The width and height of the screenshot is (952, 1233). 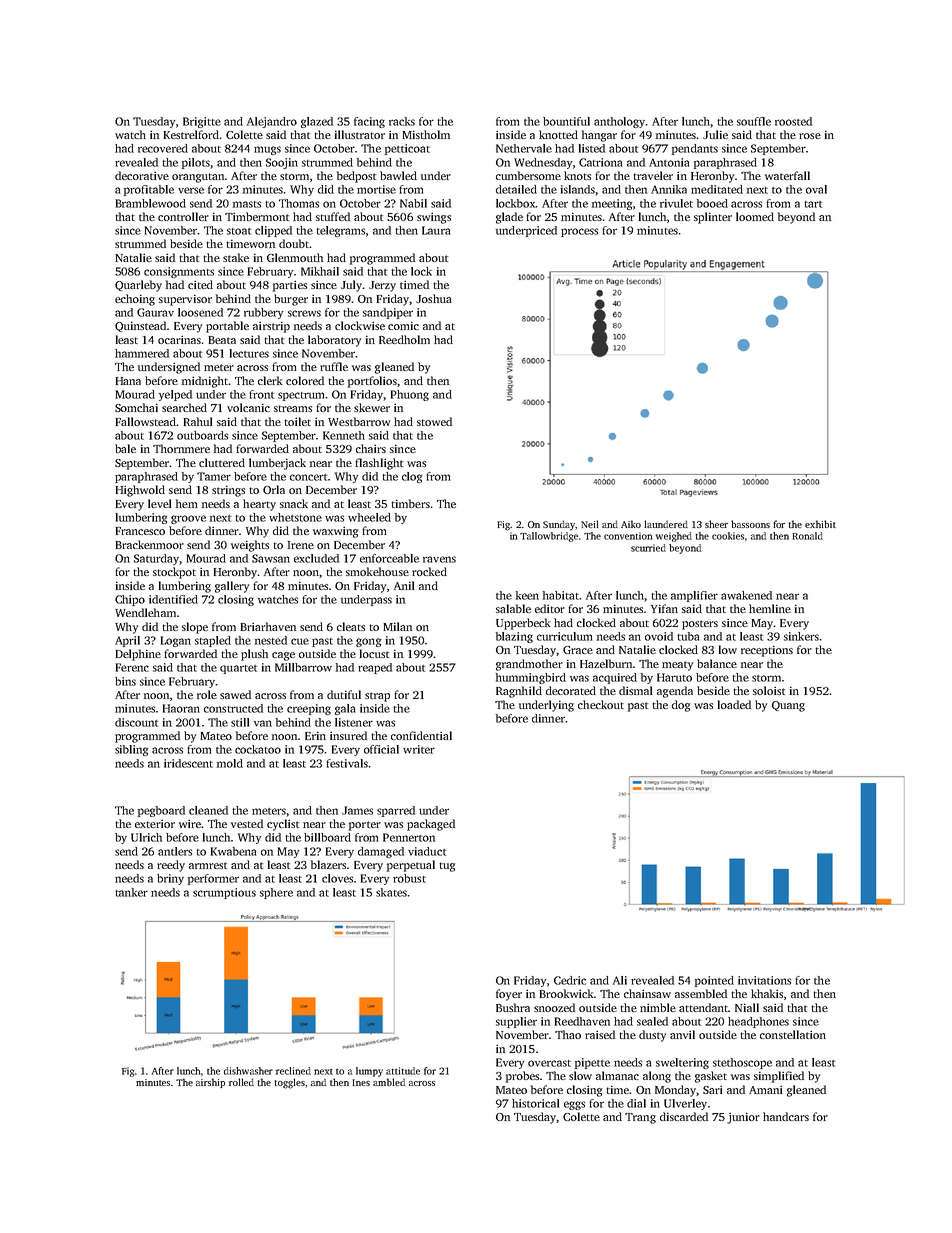 What do you see at coordinates (163, 148) in the screenshot?
I see `recovered` at bounding box center [163, 148].
